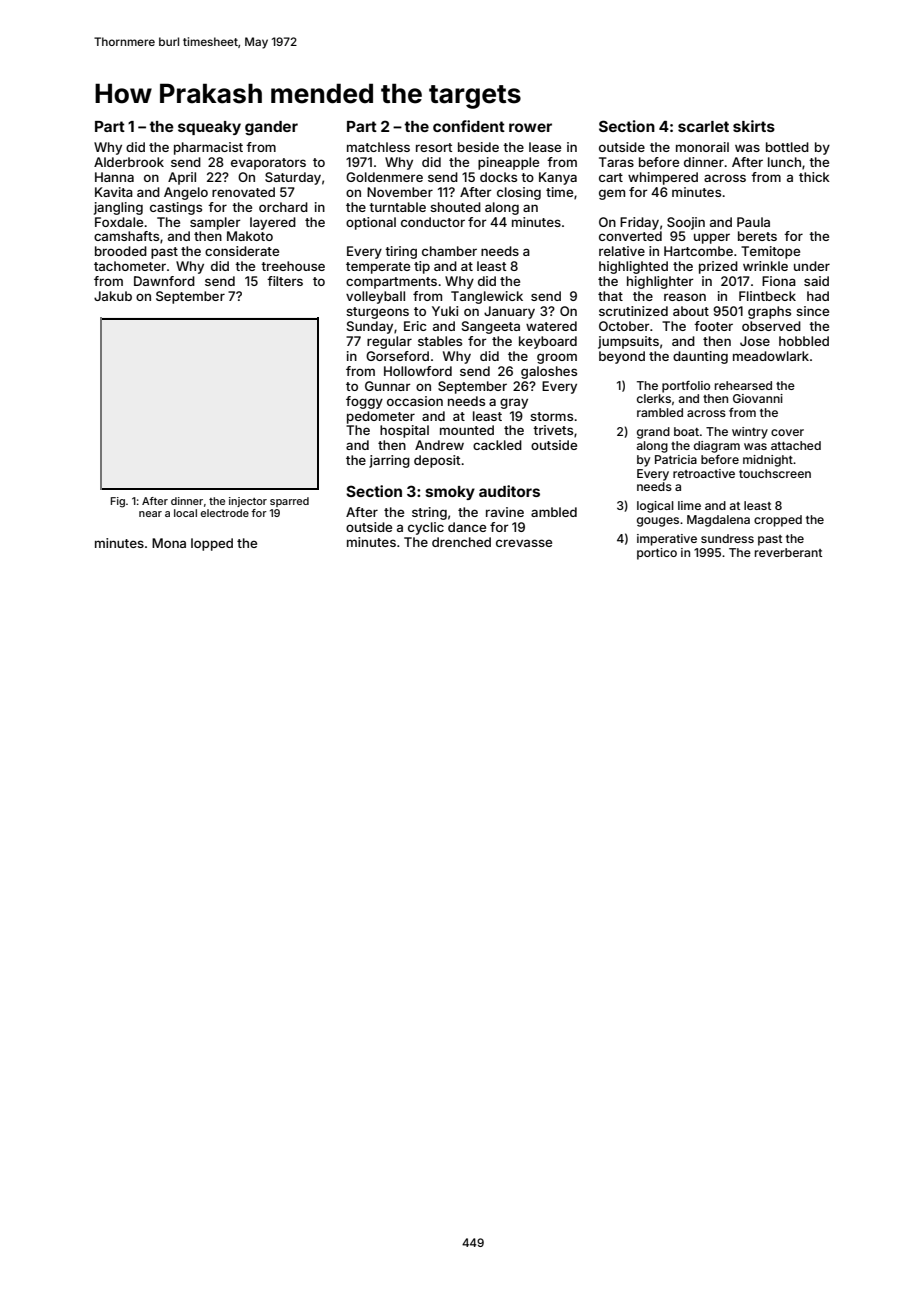 The height and width of the page is (1308, 924). I want to click on pedometer, so click(381, 417).
